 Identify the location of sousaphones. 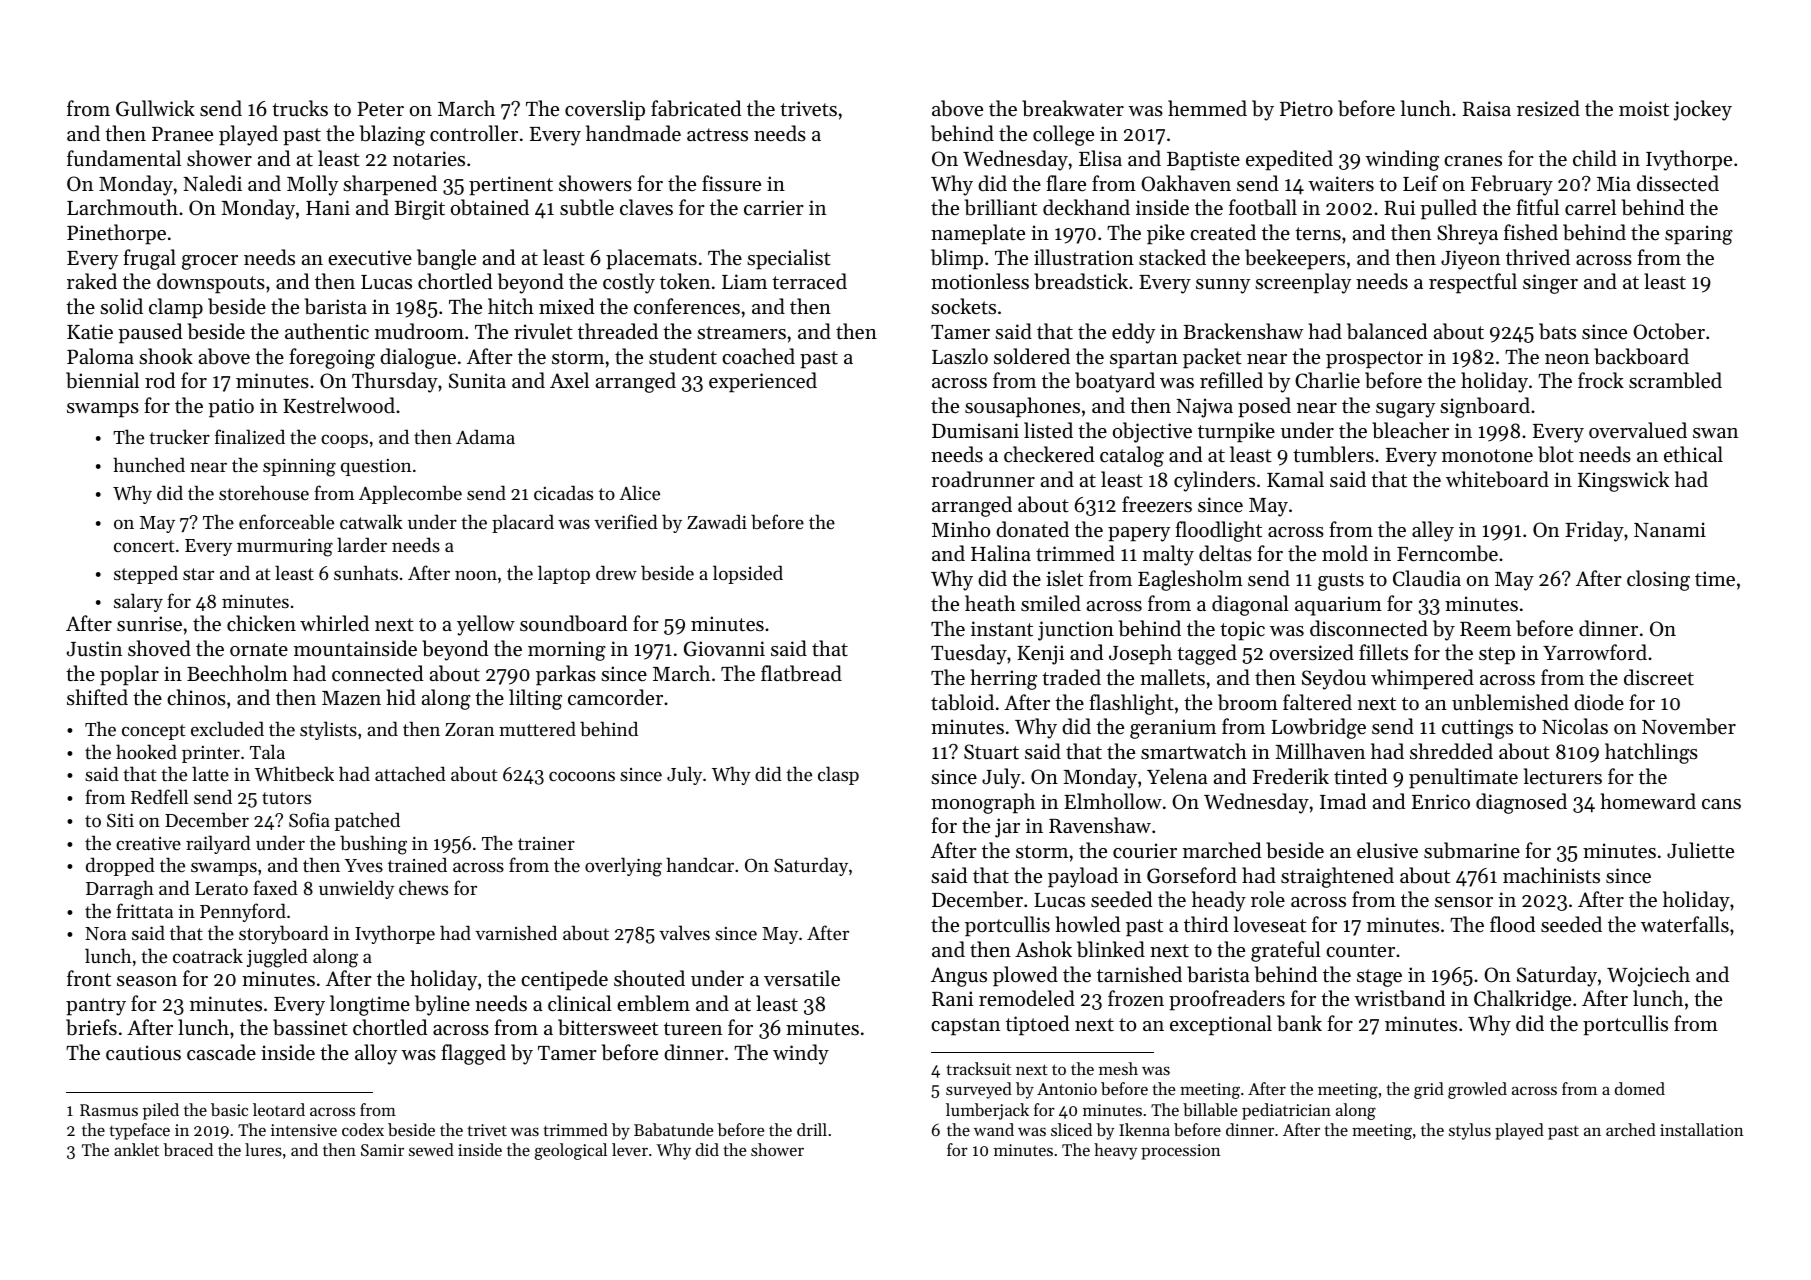
(1022, 407).
